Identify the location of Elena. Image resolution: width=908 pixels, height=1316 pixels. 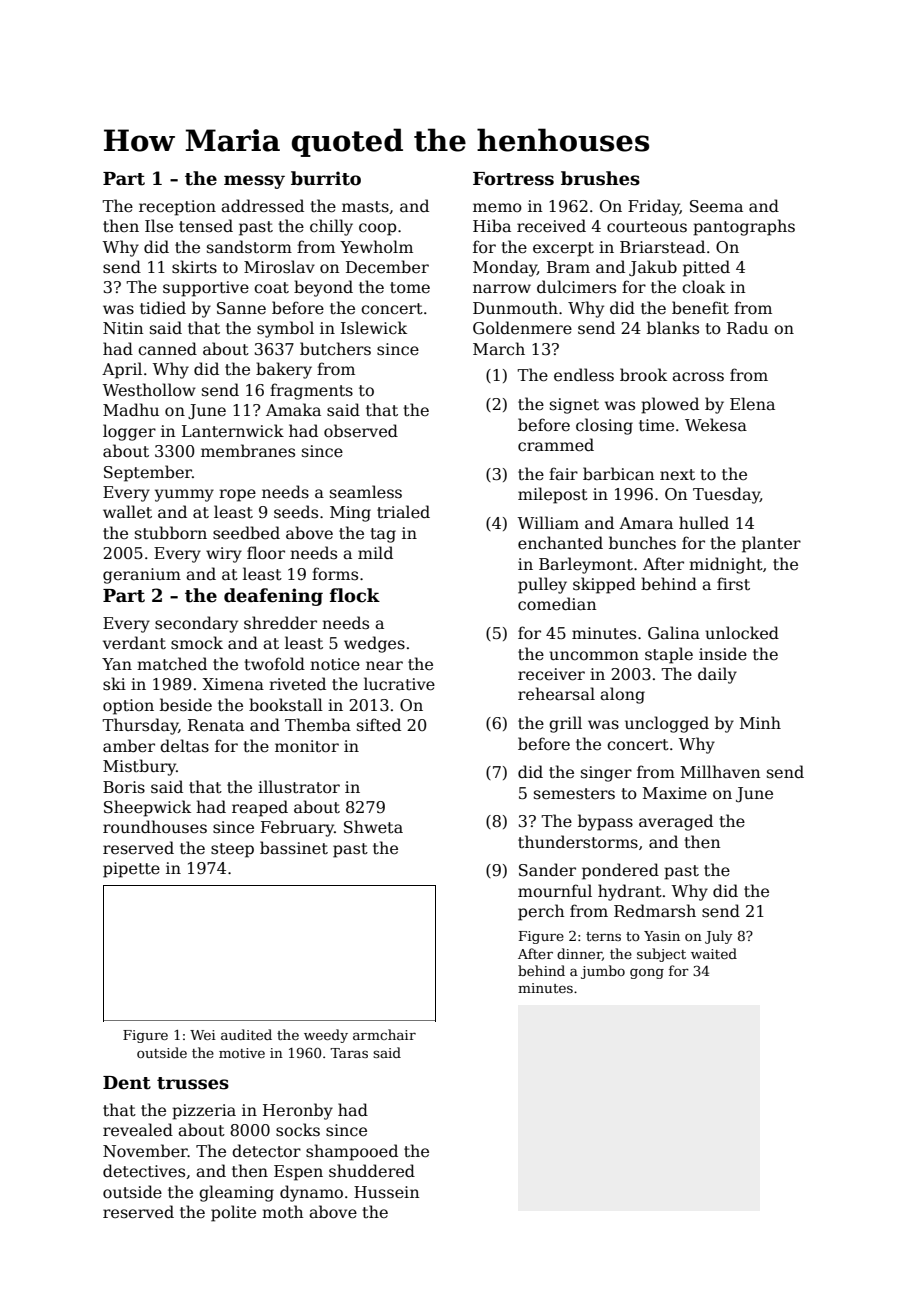
(752, 403).
